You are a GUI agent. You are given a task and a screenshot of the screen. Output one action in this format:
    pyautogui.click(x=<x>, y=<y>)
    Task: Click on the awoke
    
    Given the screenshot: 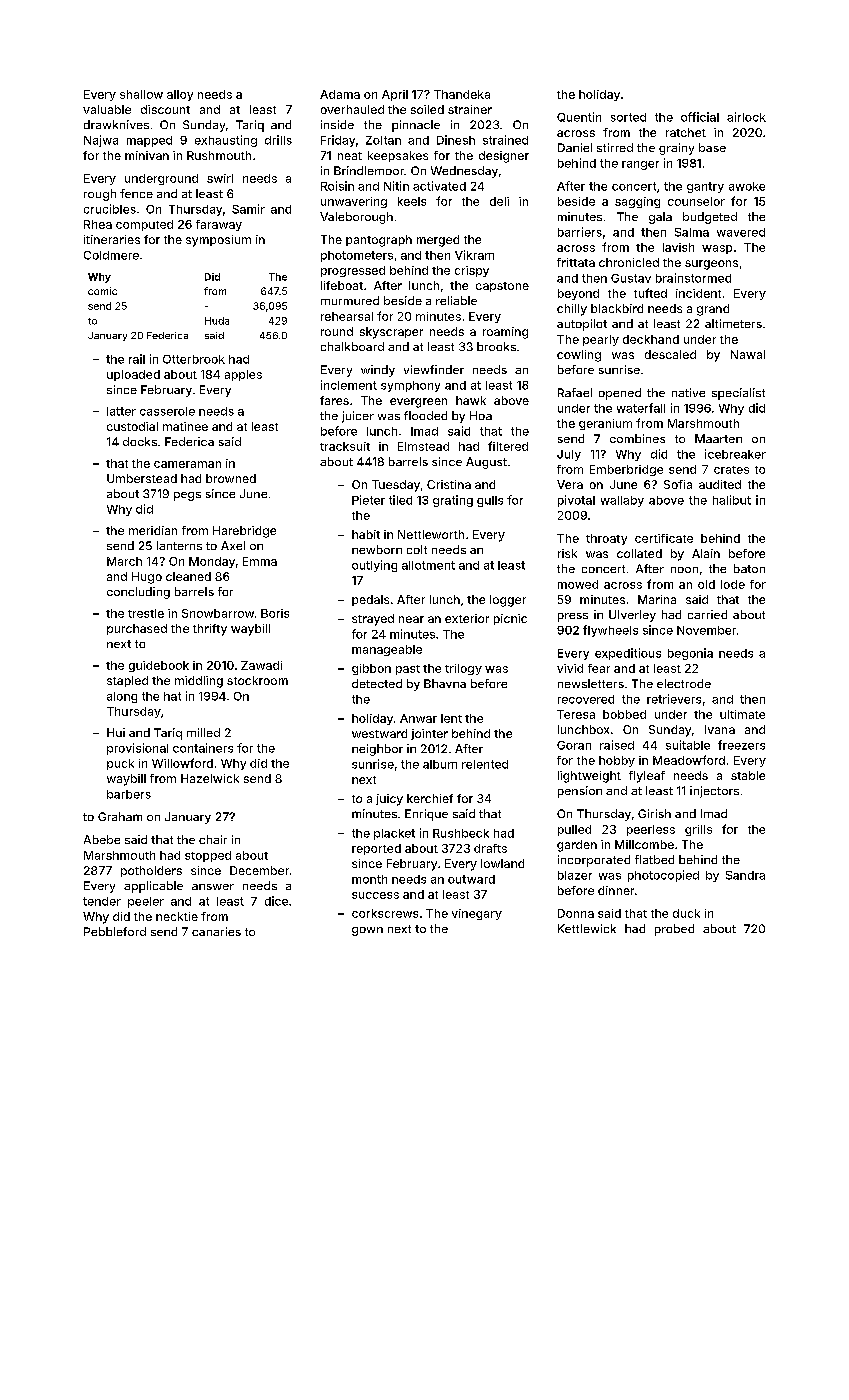 What is the action you would take?
    pyautogui.click(x=747, y=186)
